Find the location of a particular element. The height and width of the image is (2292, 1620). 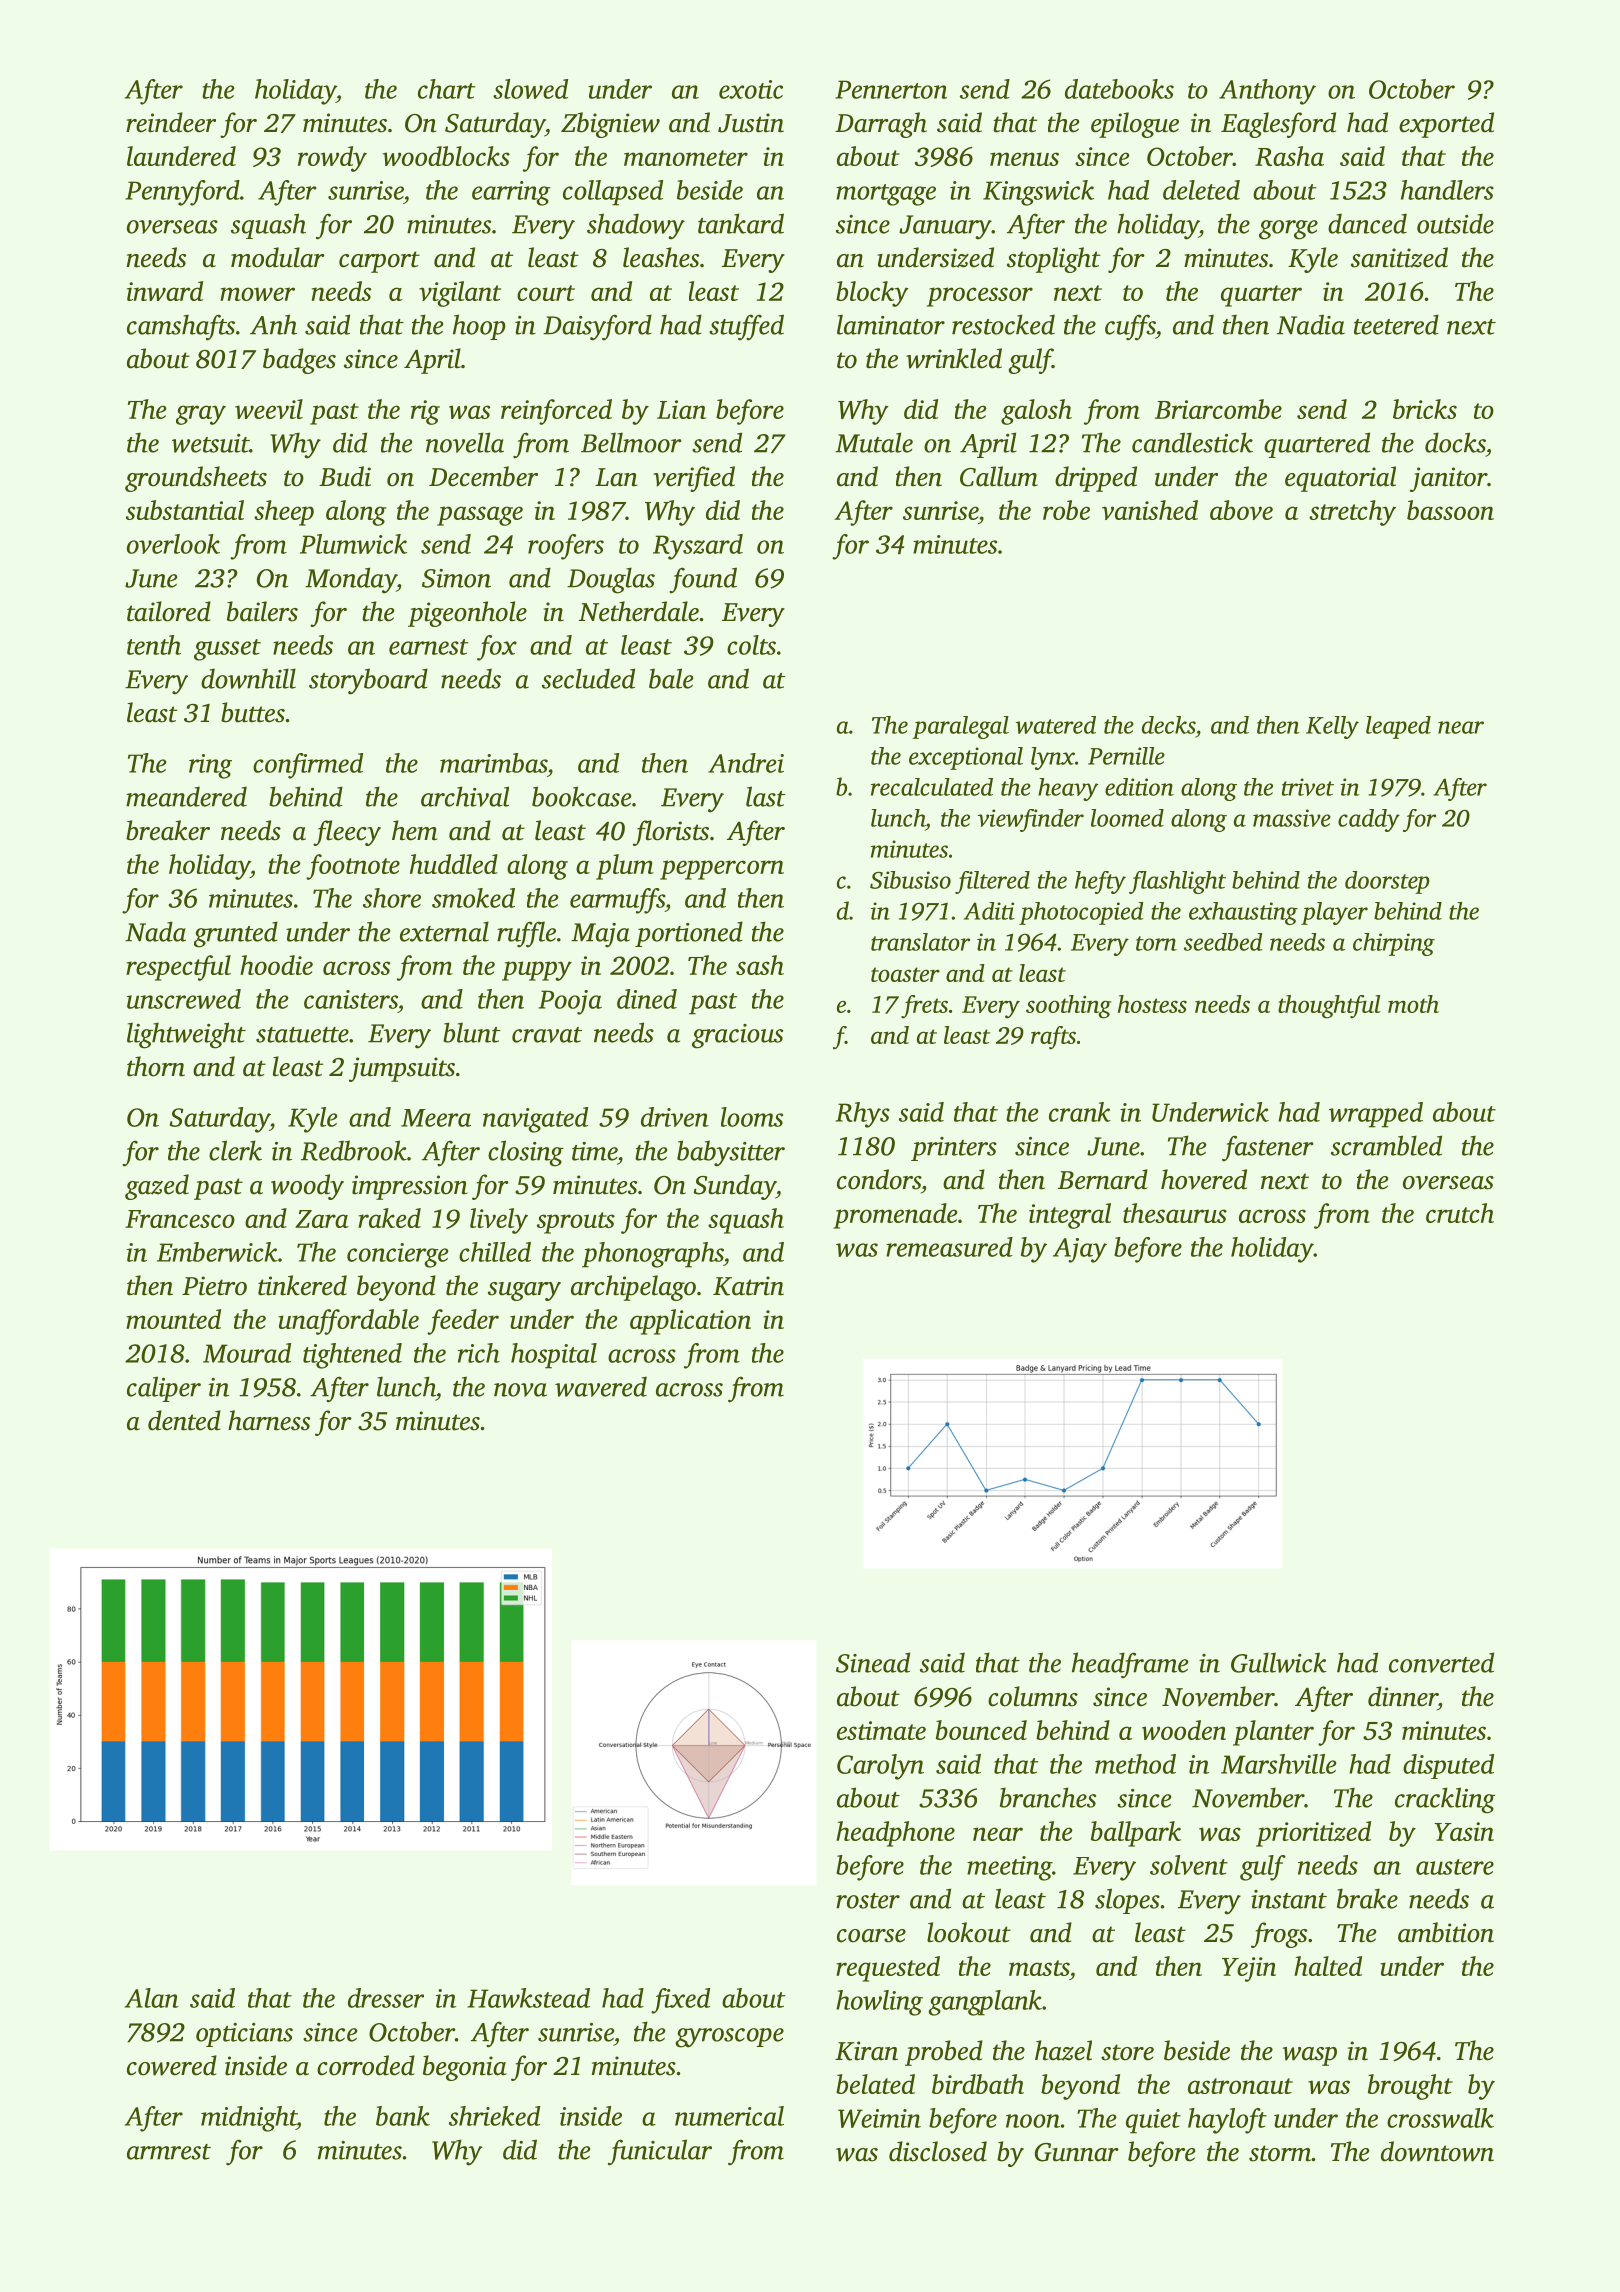

Carolyn is located at coordinates (880, 1767).
